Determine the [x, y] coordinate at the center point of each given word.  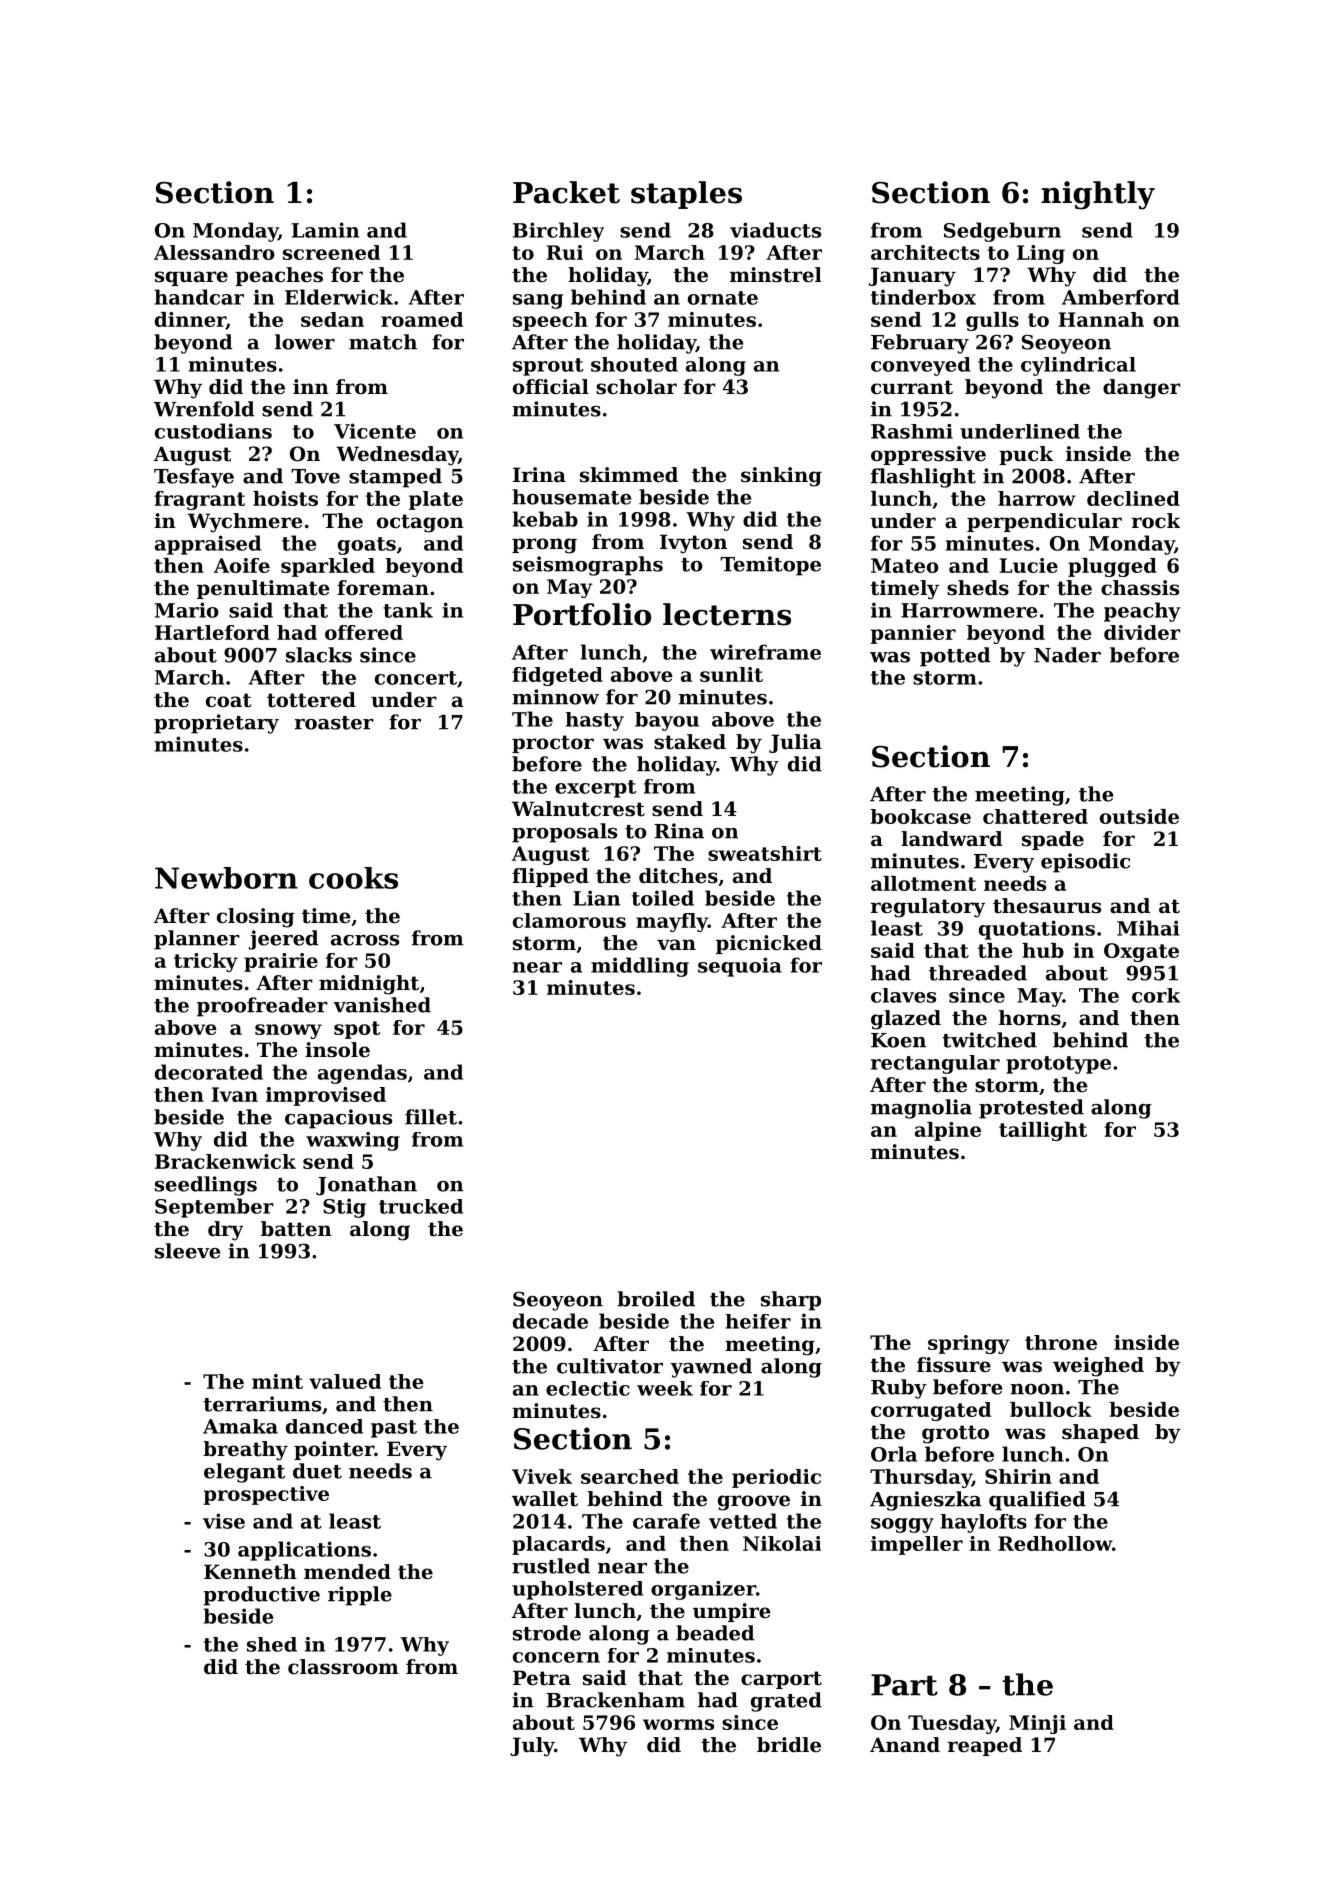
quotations [1037, 930]
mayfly [672, 922]
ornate [723, 298]
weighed [1098, 1367]
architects [925, 252]
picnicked [769, 944]
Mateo [905, 565]
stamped [395, 478]
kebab [545, 519]
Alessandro [214, 252]
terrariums [262, 1404]
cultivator [610, 1366]
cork [1156, 995]
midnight [369, 985]
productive [261, 1596]
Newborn [226, 878]
